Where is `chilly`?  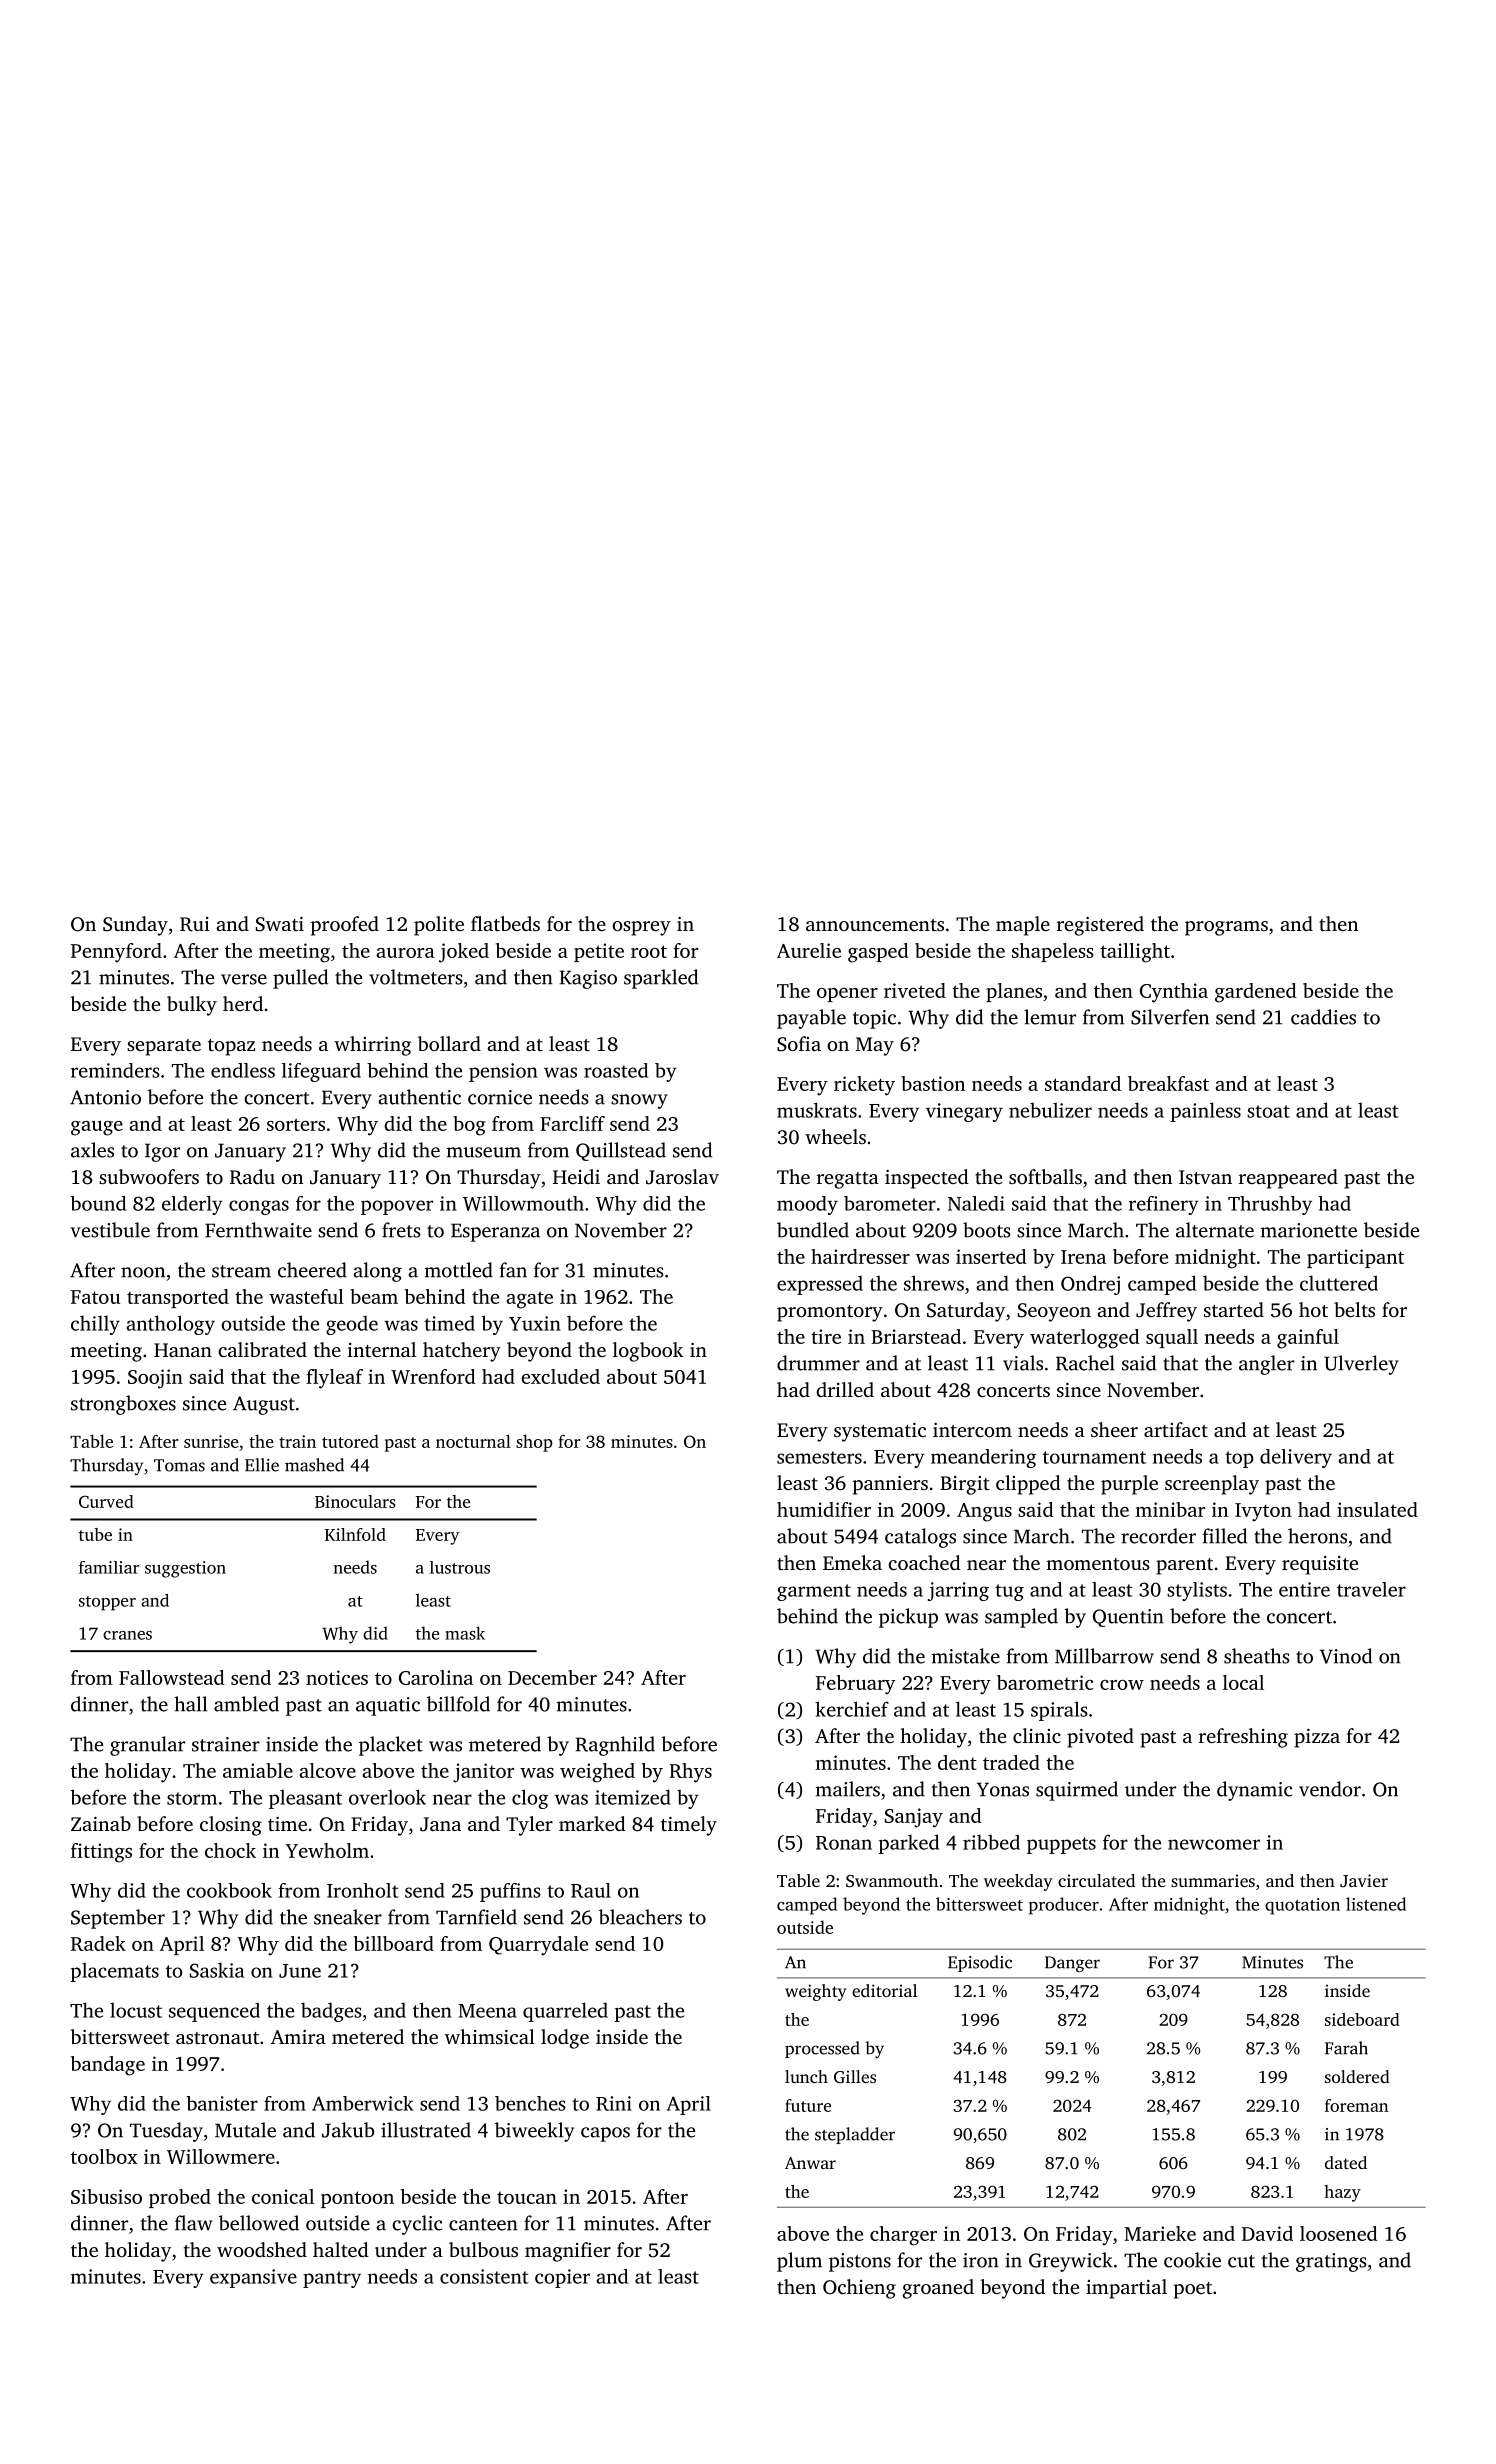 chilly is located at coordinates (95, 1325).
